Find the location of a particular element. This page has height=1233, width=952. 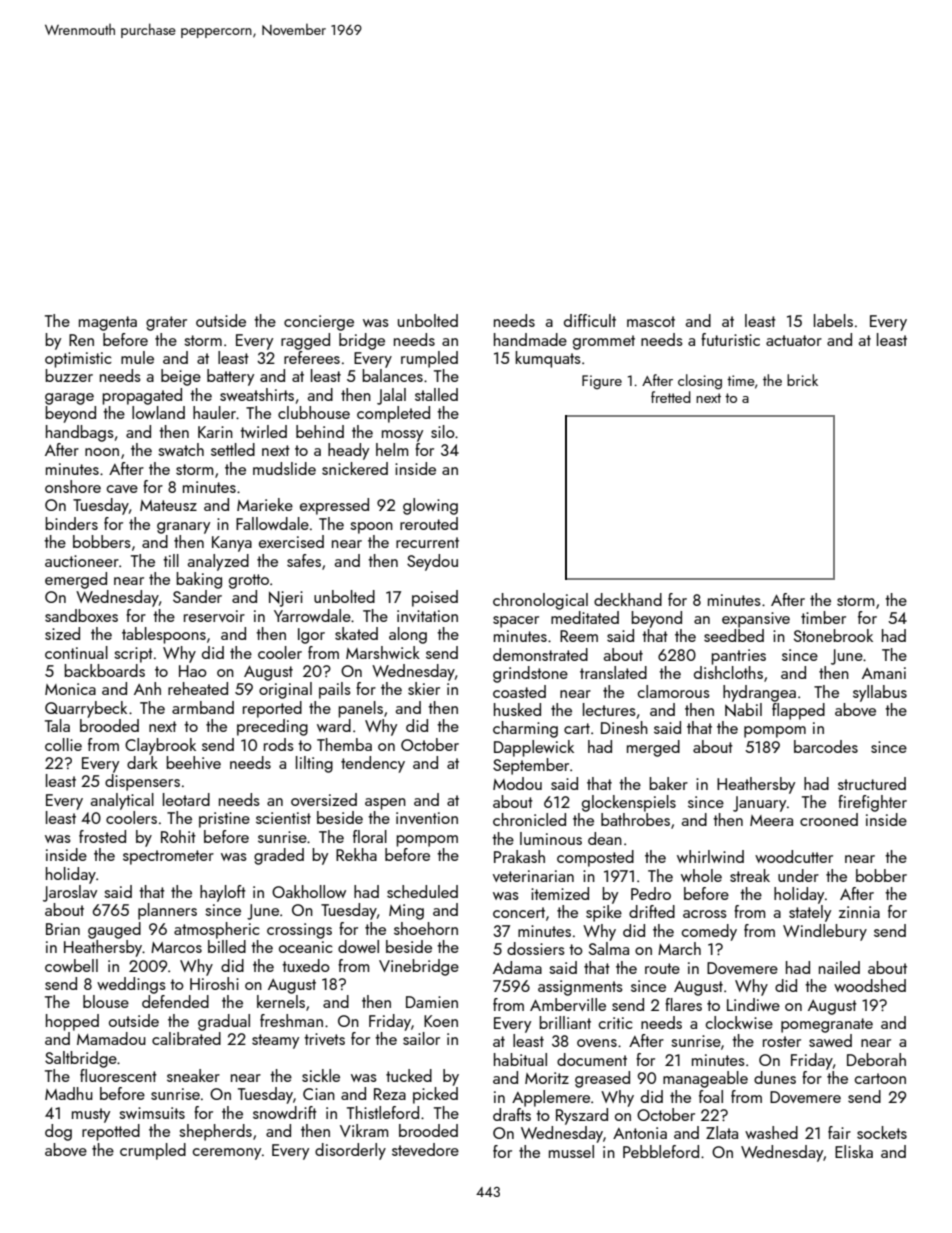

syllabus is located at coordinates (880, 693).
